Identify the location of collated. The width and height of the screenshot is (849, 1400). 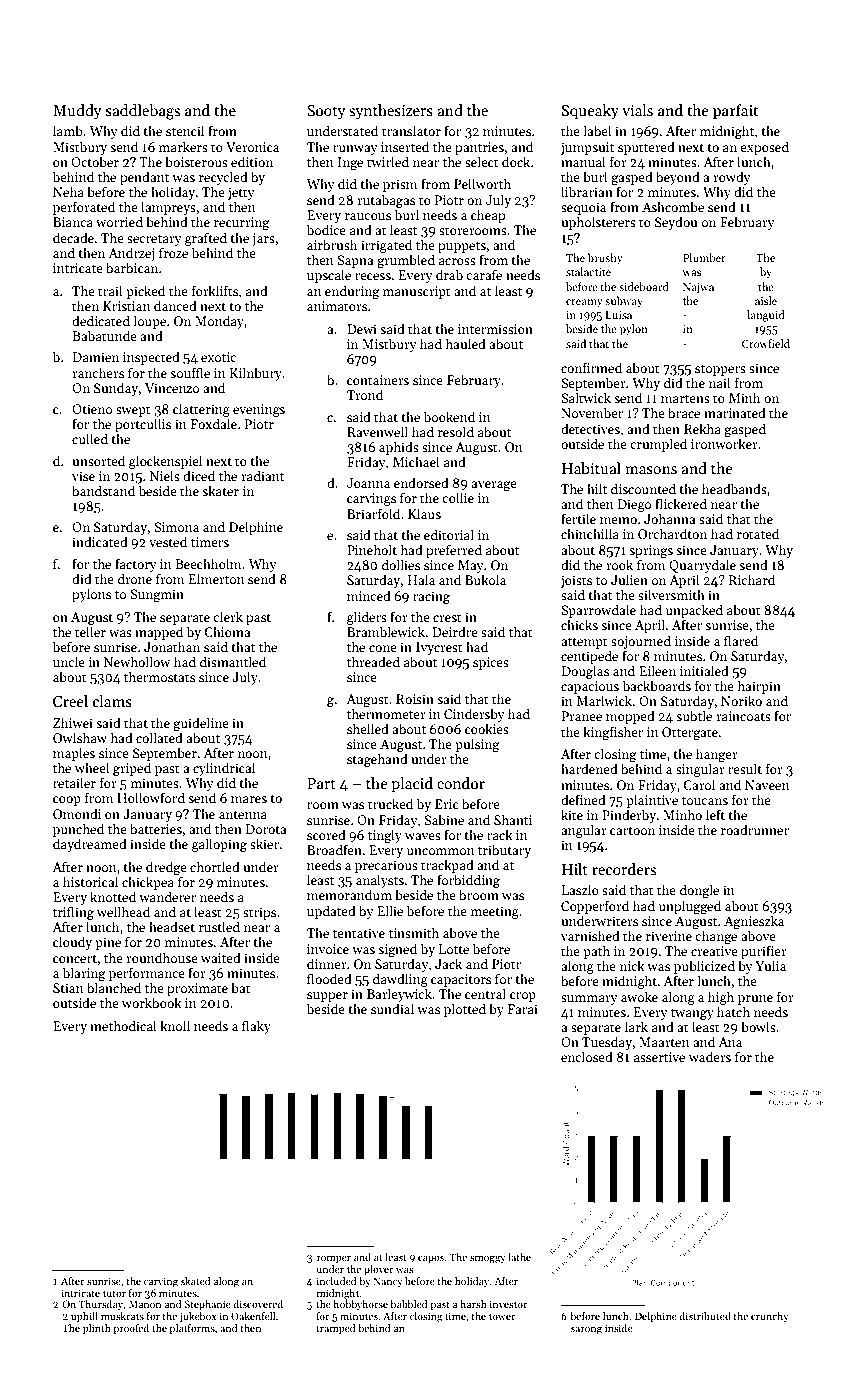
(159, 737).
